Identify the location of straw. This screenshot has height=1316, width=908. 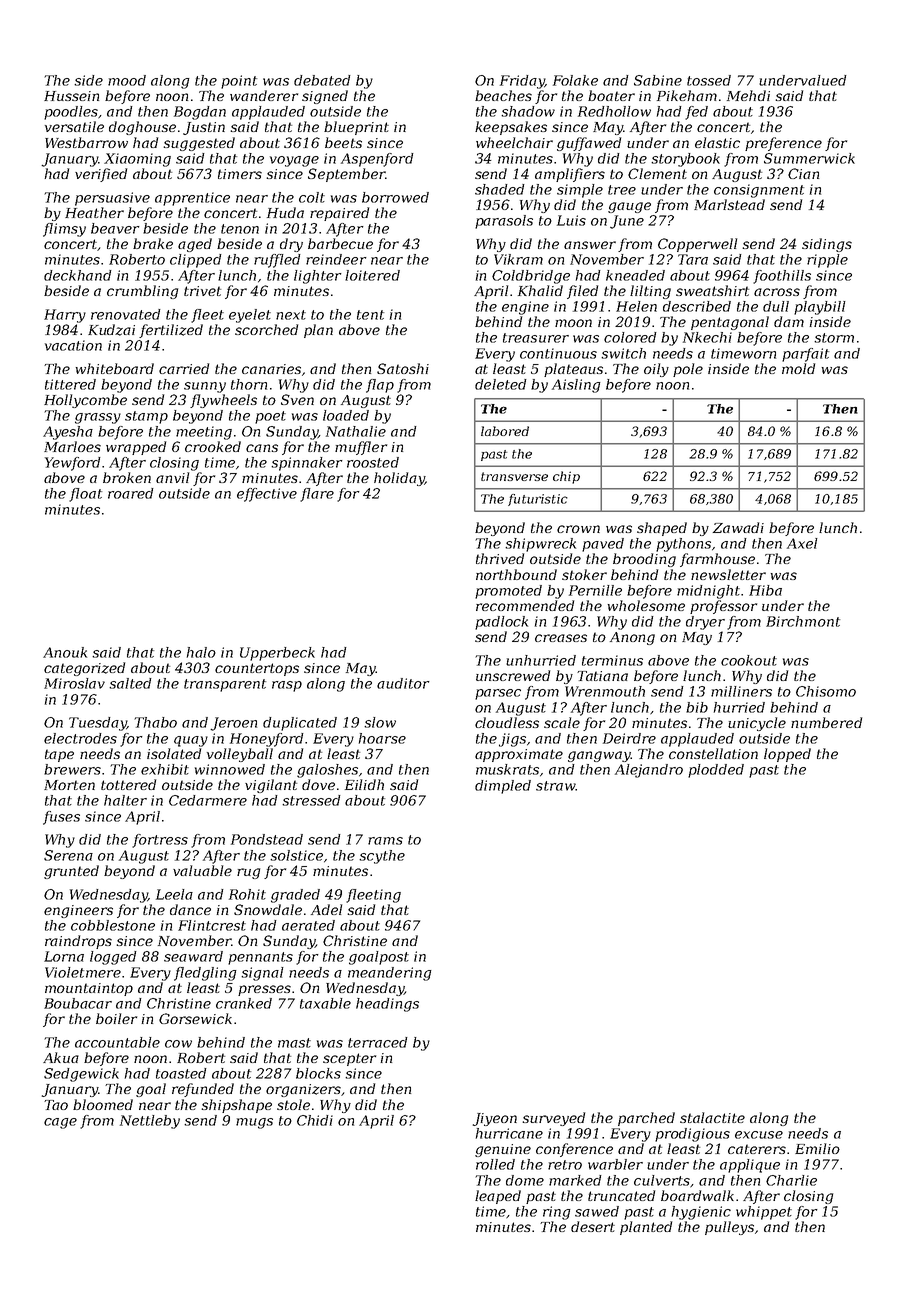
(555, 786).
